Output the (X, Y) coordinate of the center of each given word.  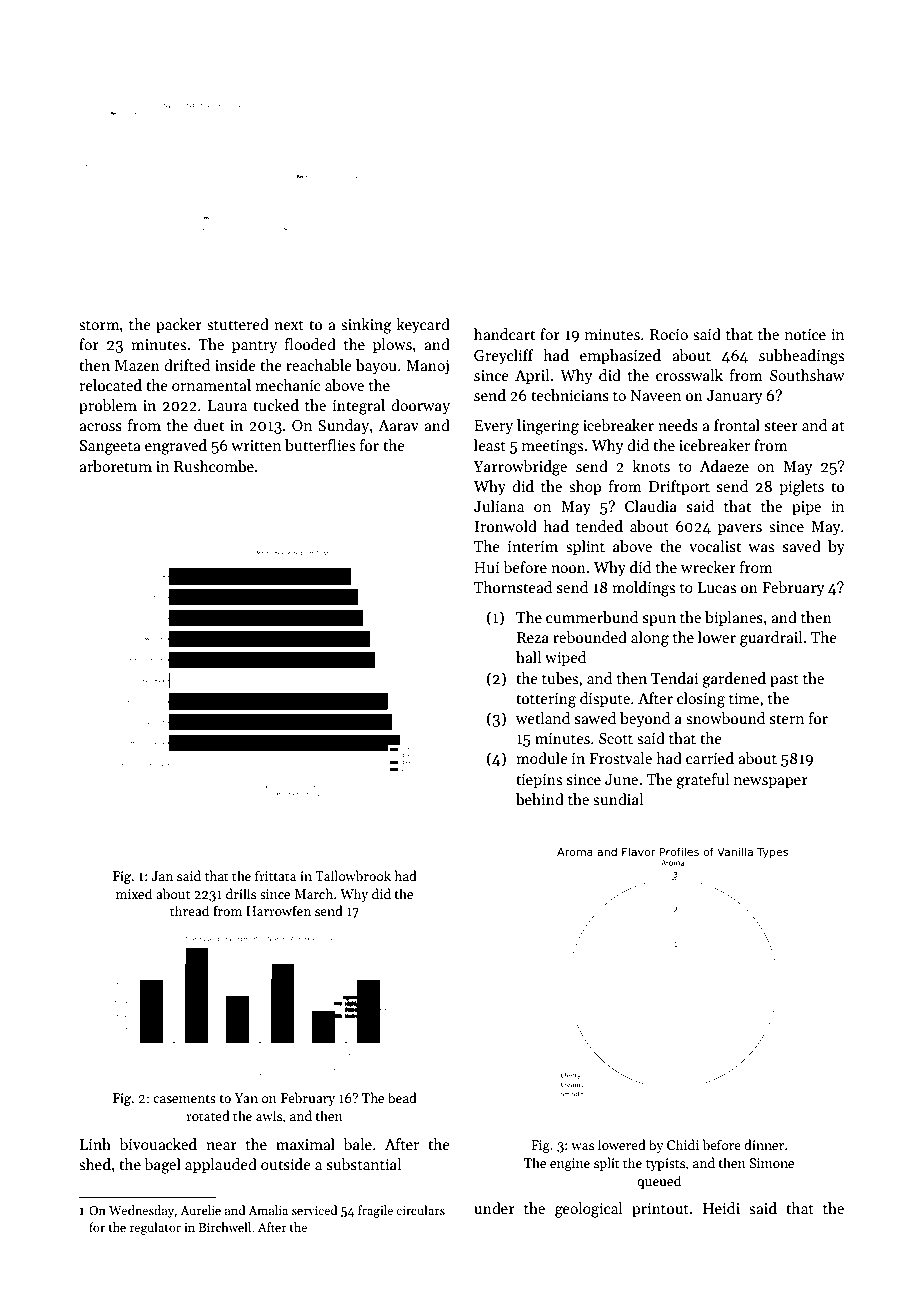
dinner (764, 1144)
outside (286, 1164)
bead (402, 1097)
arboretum (115, 466)
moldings (643, 589)
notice (805, 334)
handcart (504, 334)
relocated (110, 385)
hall (528, 657)
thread (189, 910)
